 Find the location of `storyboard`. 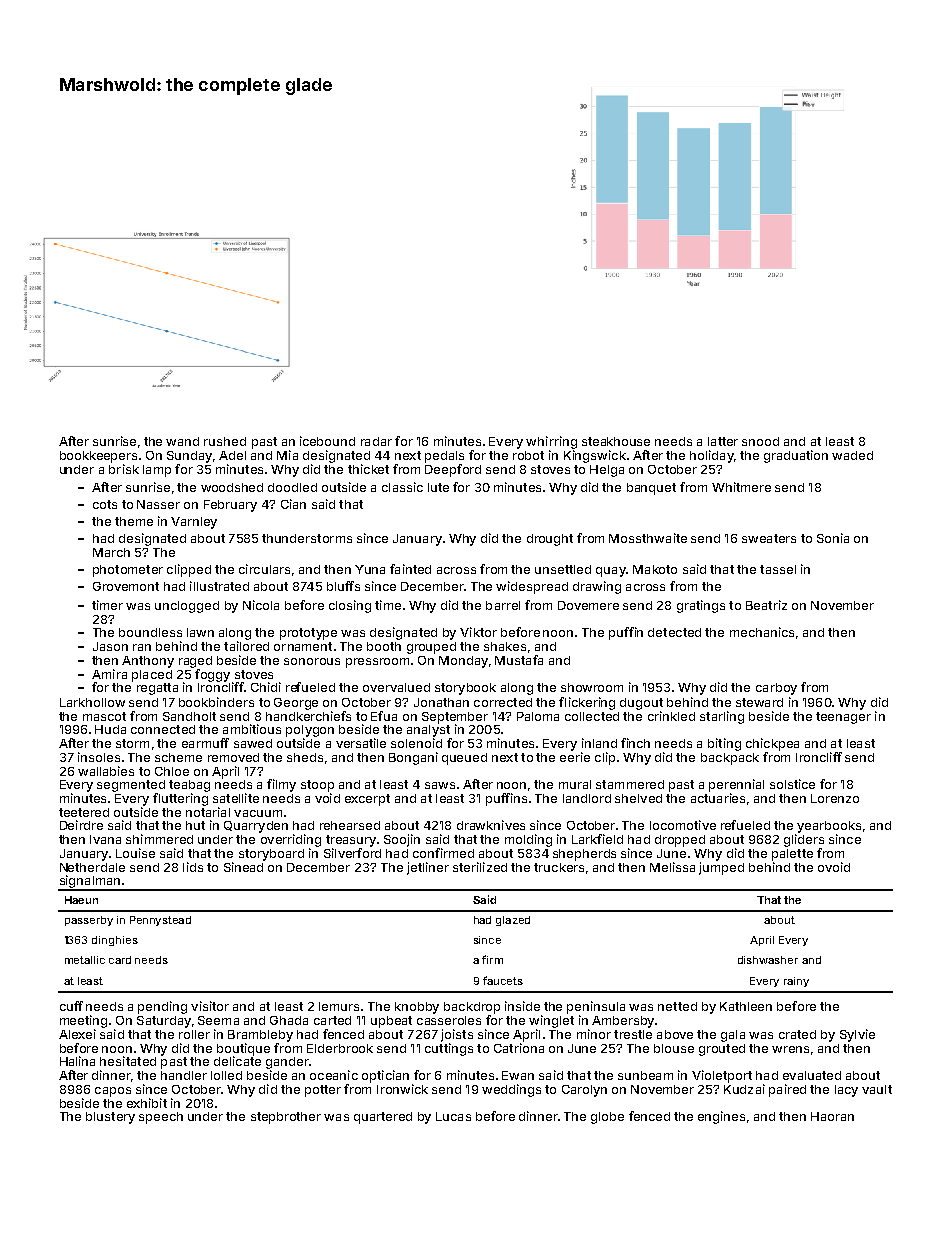

storyboard is located at coordinates (271, 855).
